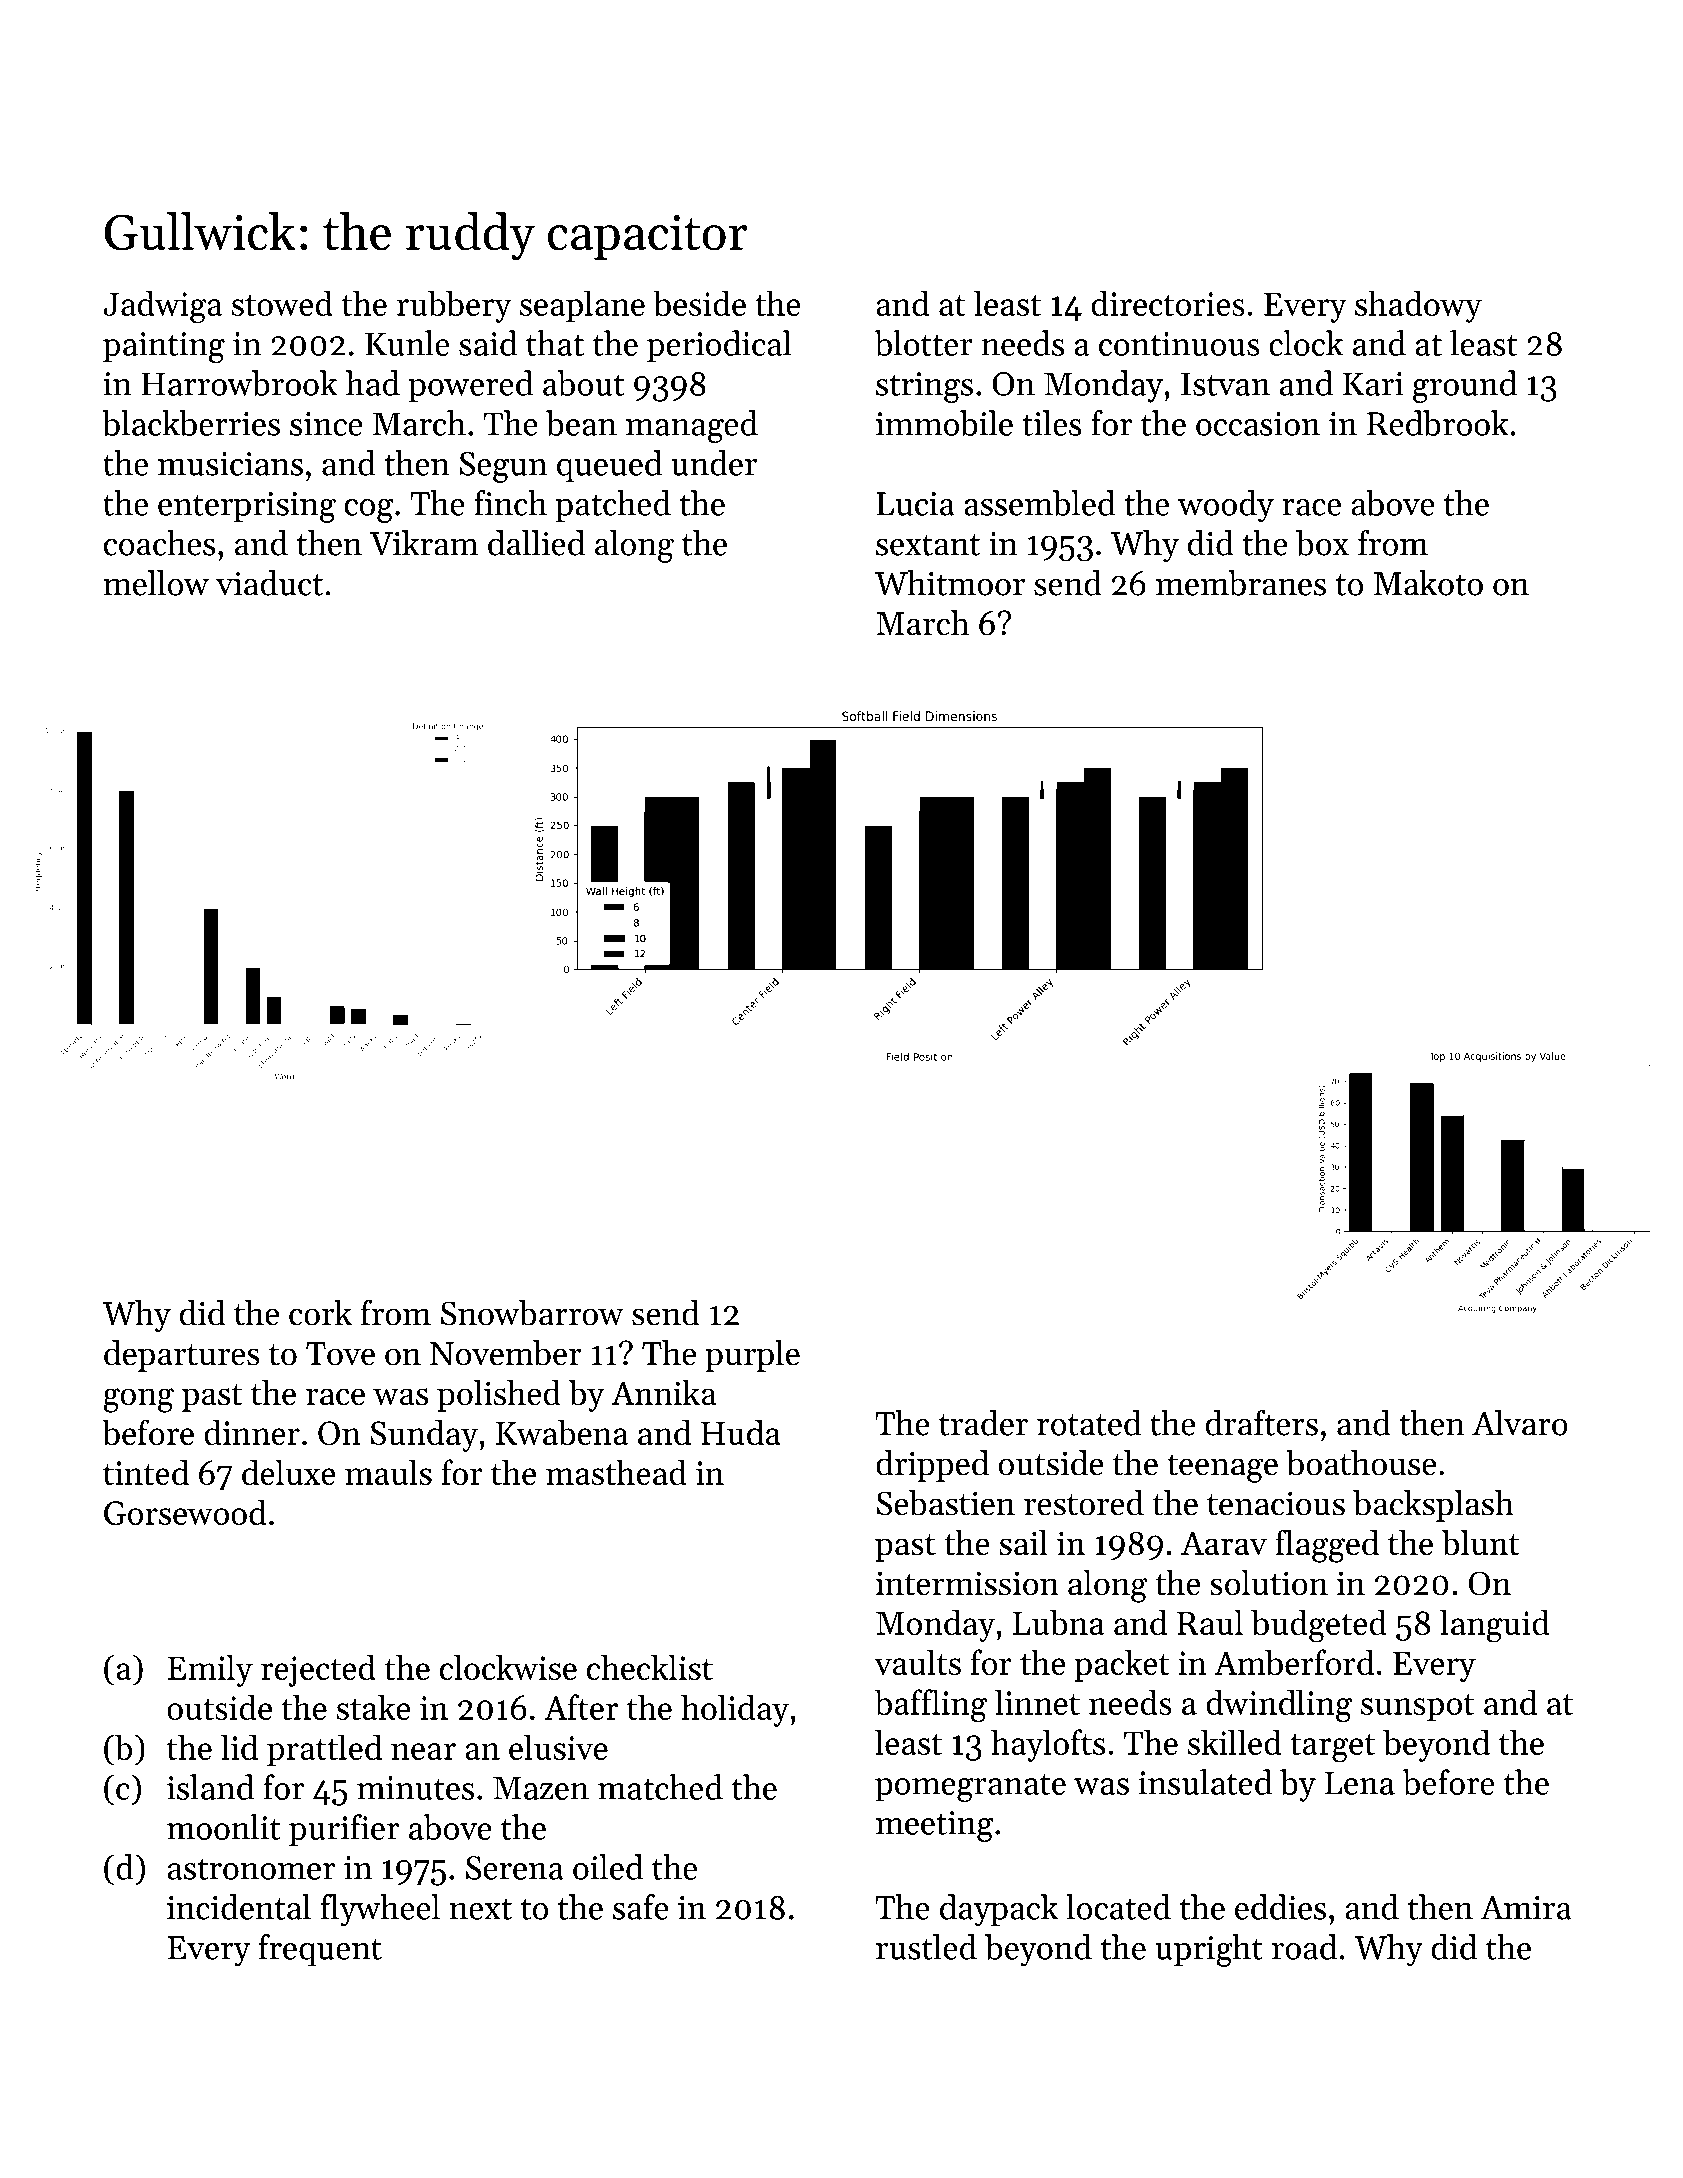 The height and width of the screenshot is (2178, 1683). What do you see at coordinates (1168, 303) in the screenshot?
I see `directories` at bounding box center [1168, 303].
